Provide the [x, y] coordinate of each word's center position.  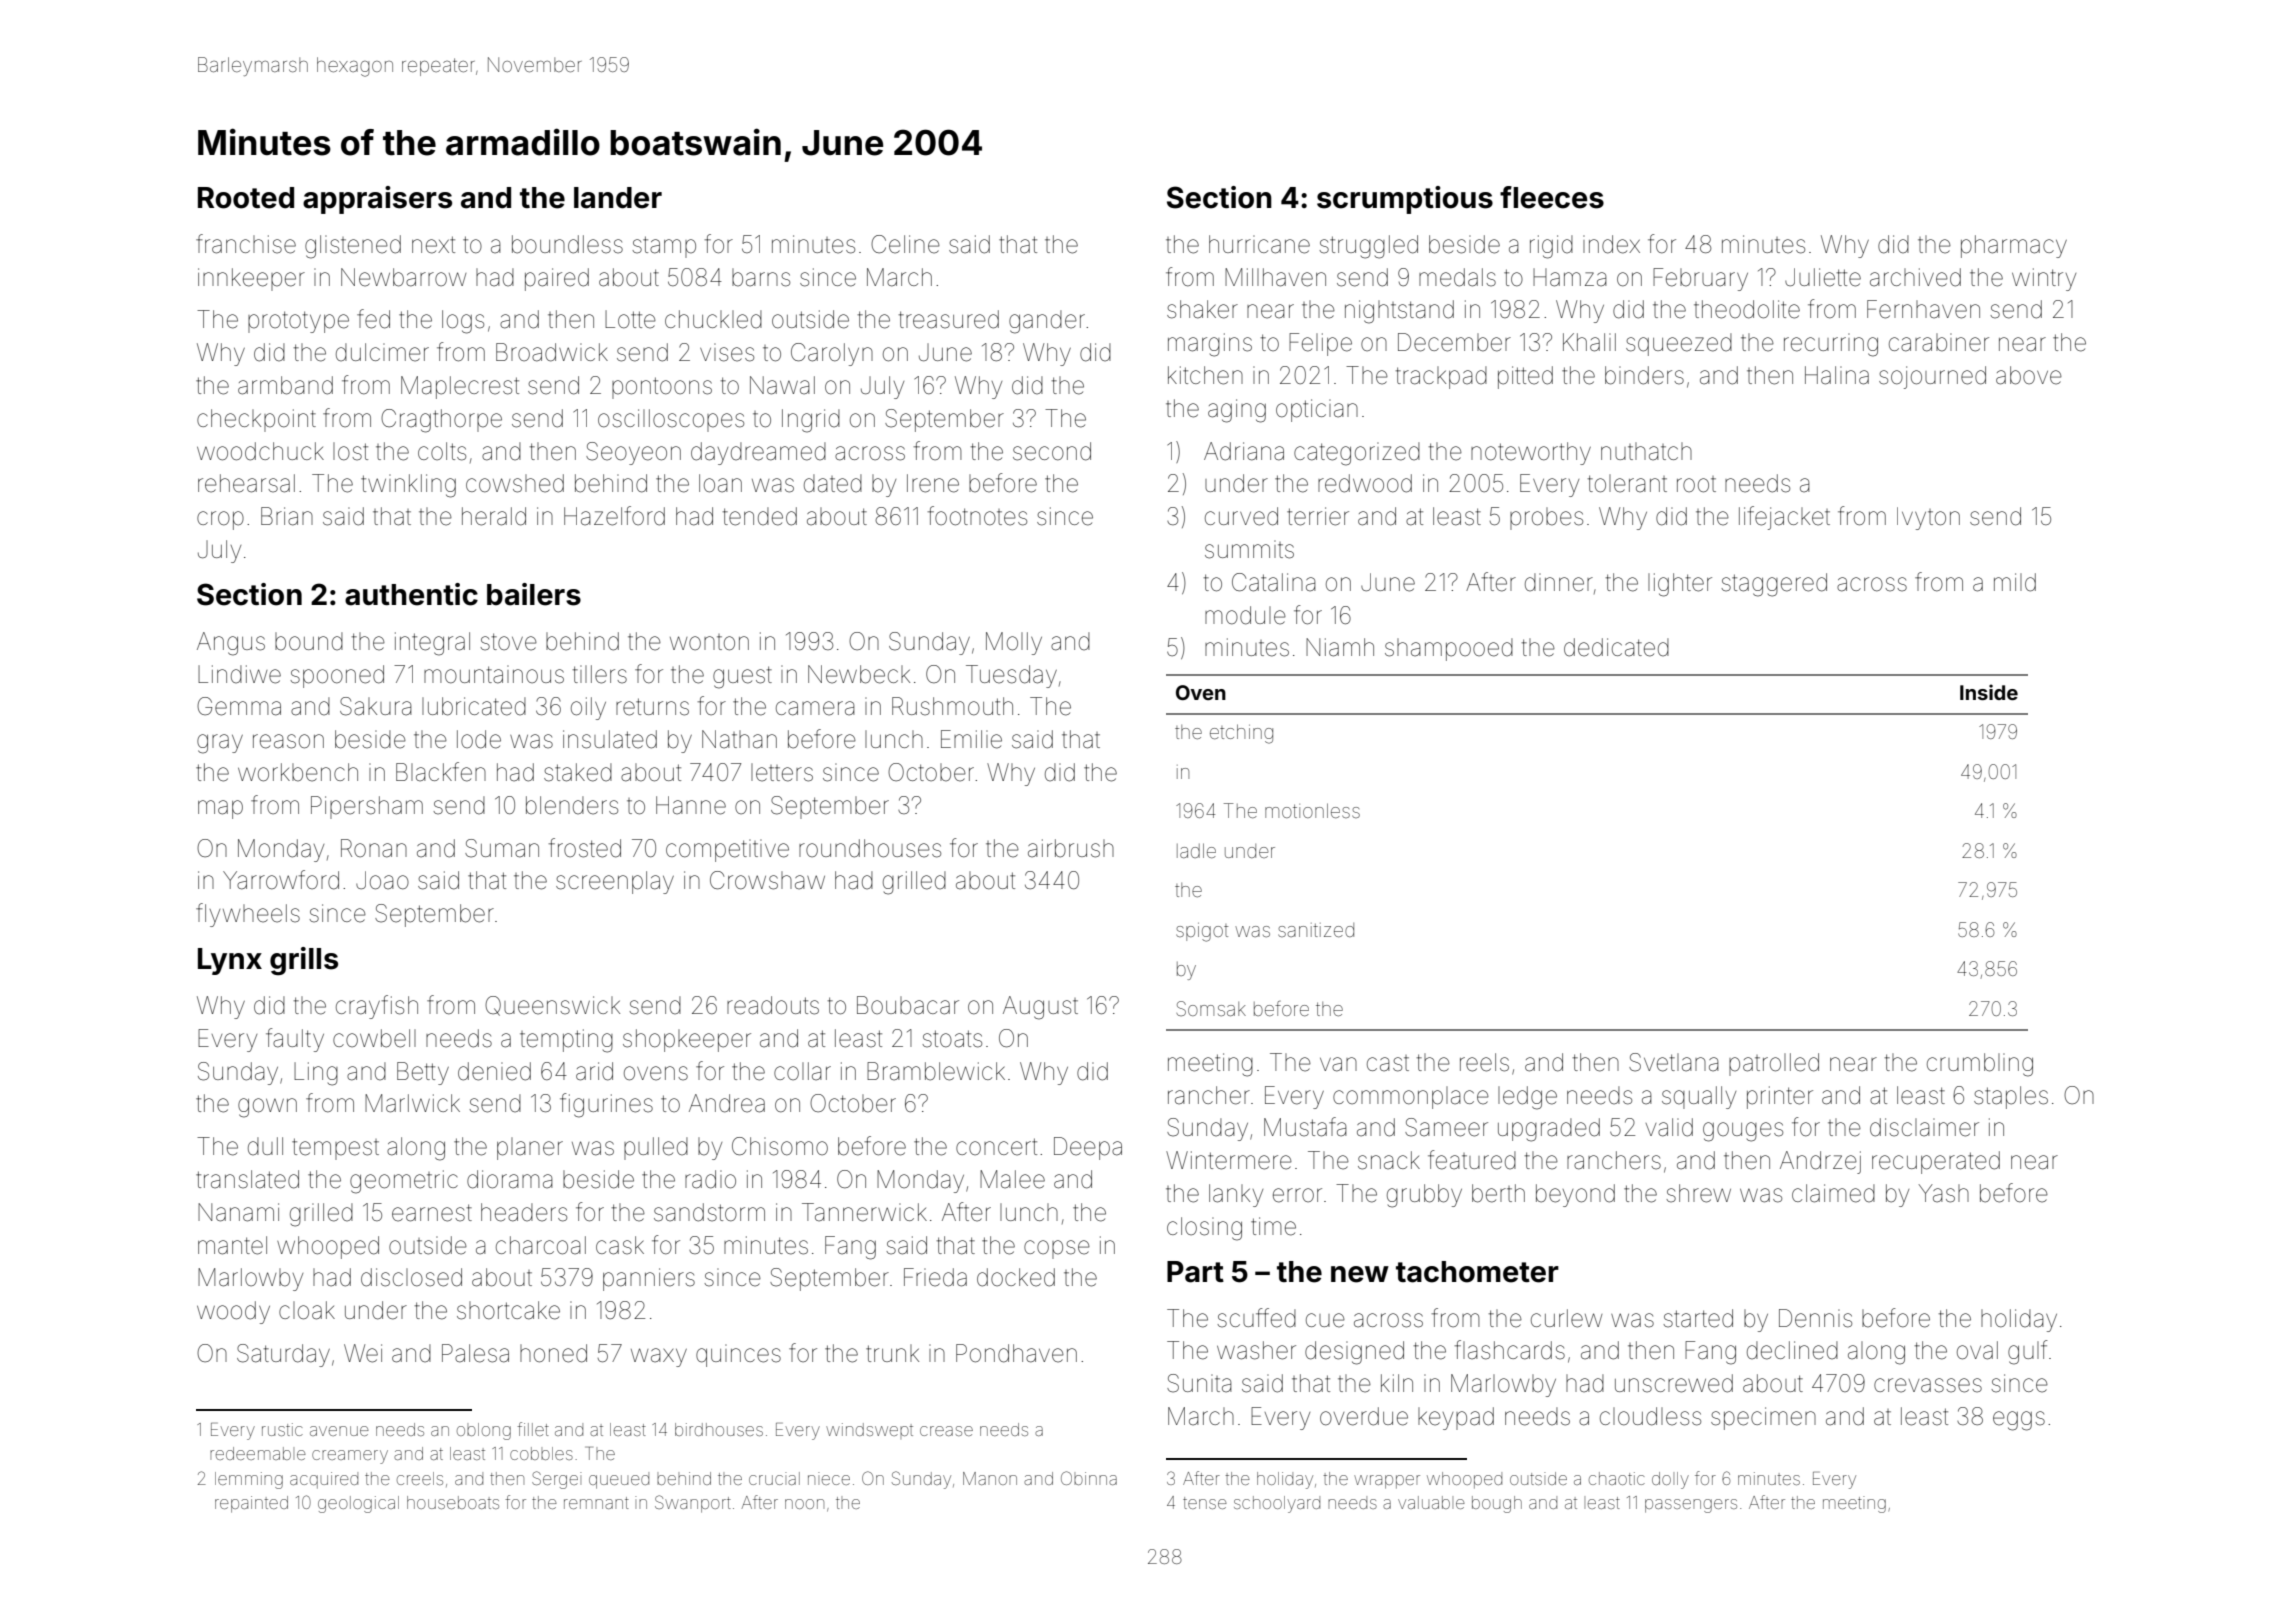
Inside [1989, 692]
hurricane [1259, 244]
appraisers [377, 200]
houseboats [453, 1502]
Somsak [1211, 1008]
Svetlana [1674, 1062]
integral [432, 644]
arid [594, 1071]
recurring [1831, 345]
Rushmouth [952, 706]
